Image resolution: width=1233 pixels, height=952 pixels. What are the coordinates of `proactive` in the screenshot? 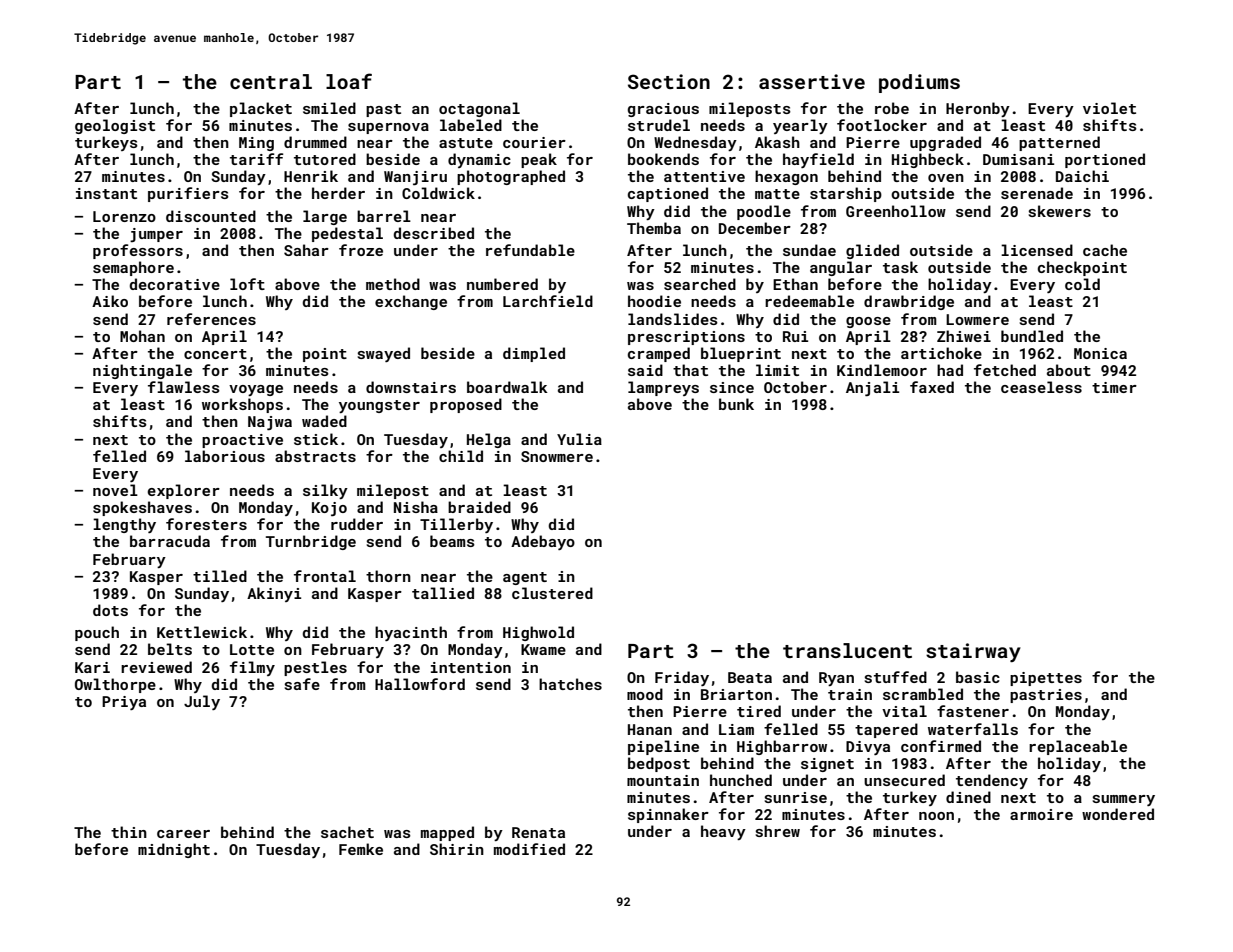 It's located at (242, 441).
